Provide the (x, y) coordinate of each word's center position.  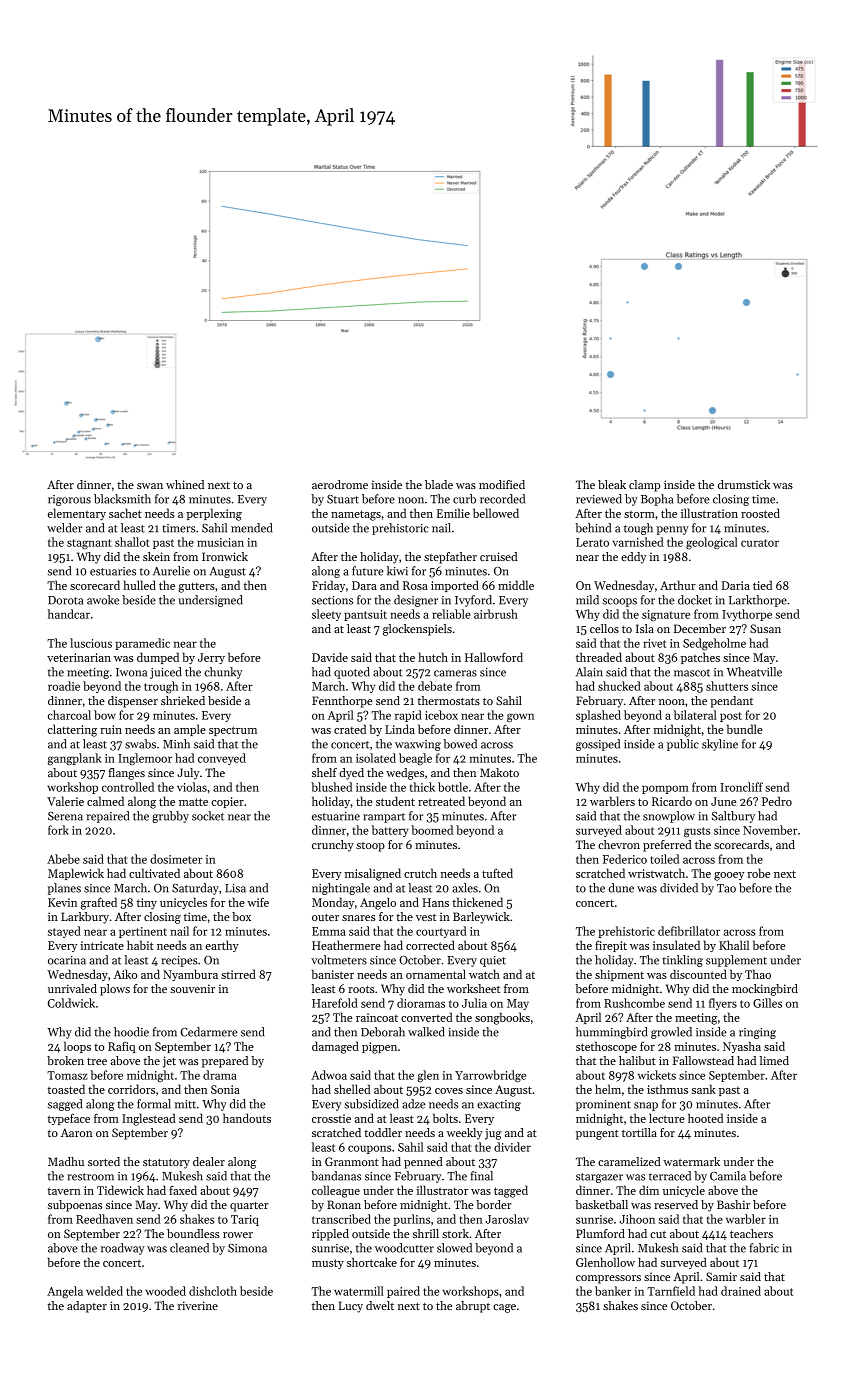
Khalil (734, 945)
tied (762, 585)
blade (439, 484)
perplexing (214, 514)
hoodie (131, 1032)
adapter (87, 1307)
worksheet (473, 988)
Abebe (63, 859)
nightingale (341, 889)
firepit (611, 946)
